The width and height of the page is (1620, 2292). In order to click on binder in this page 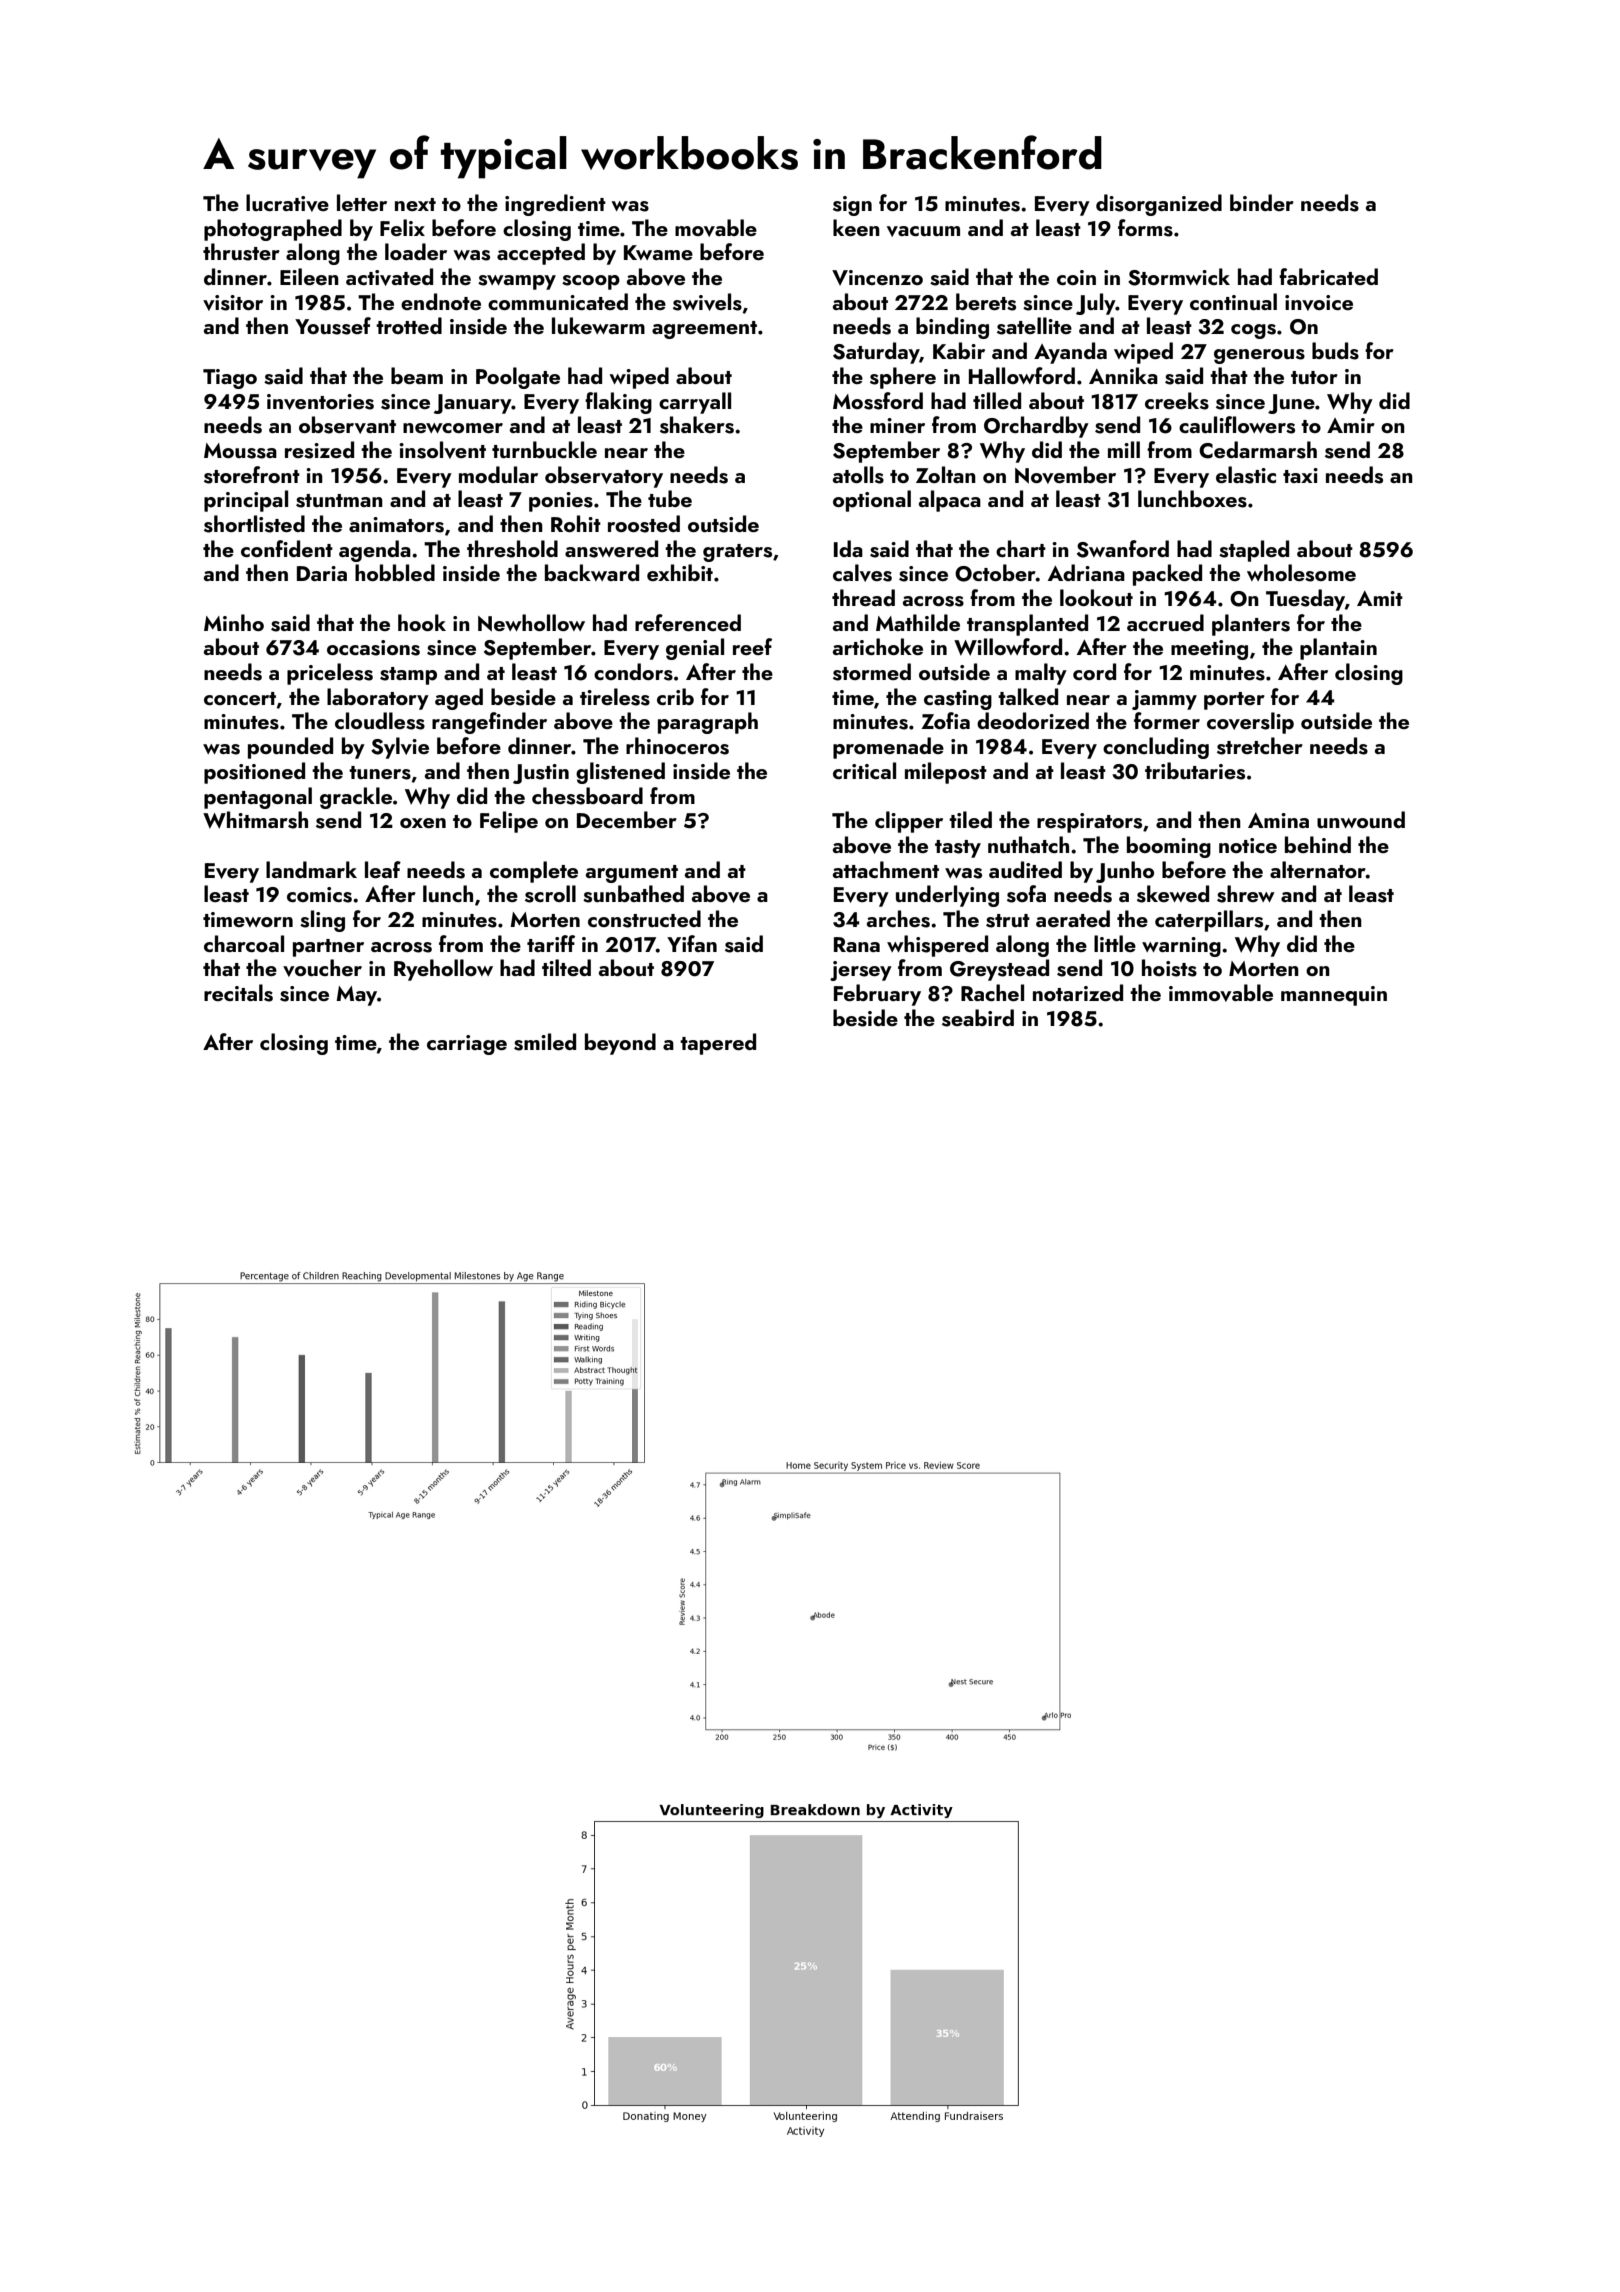, I will do `click(1262, 202)`.
